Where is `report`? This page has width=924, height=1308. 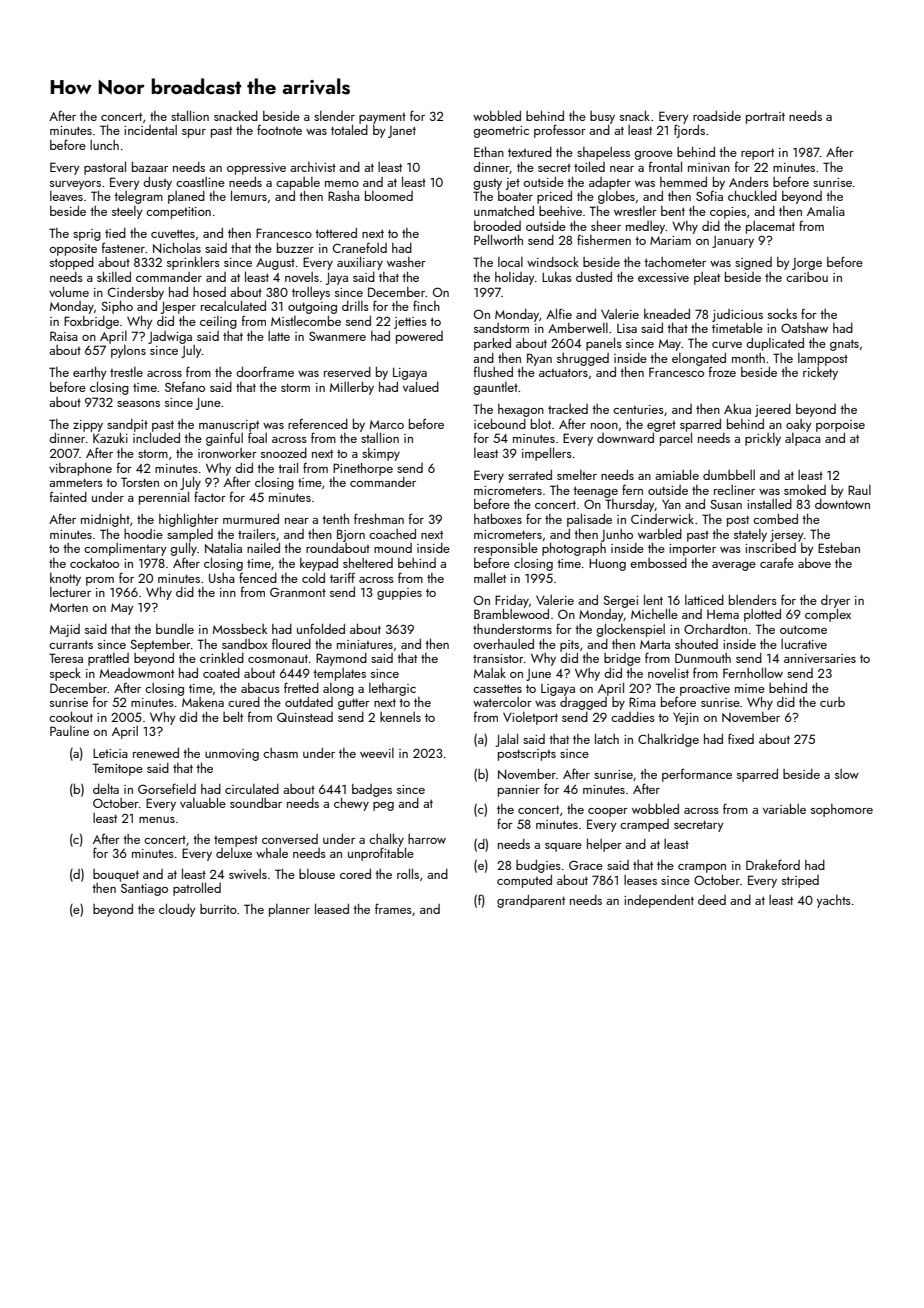 report is located at coordinates (757, 154).
